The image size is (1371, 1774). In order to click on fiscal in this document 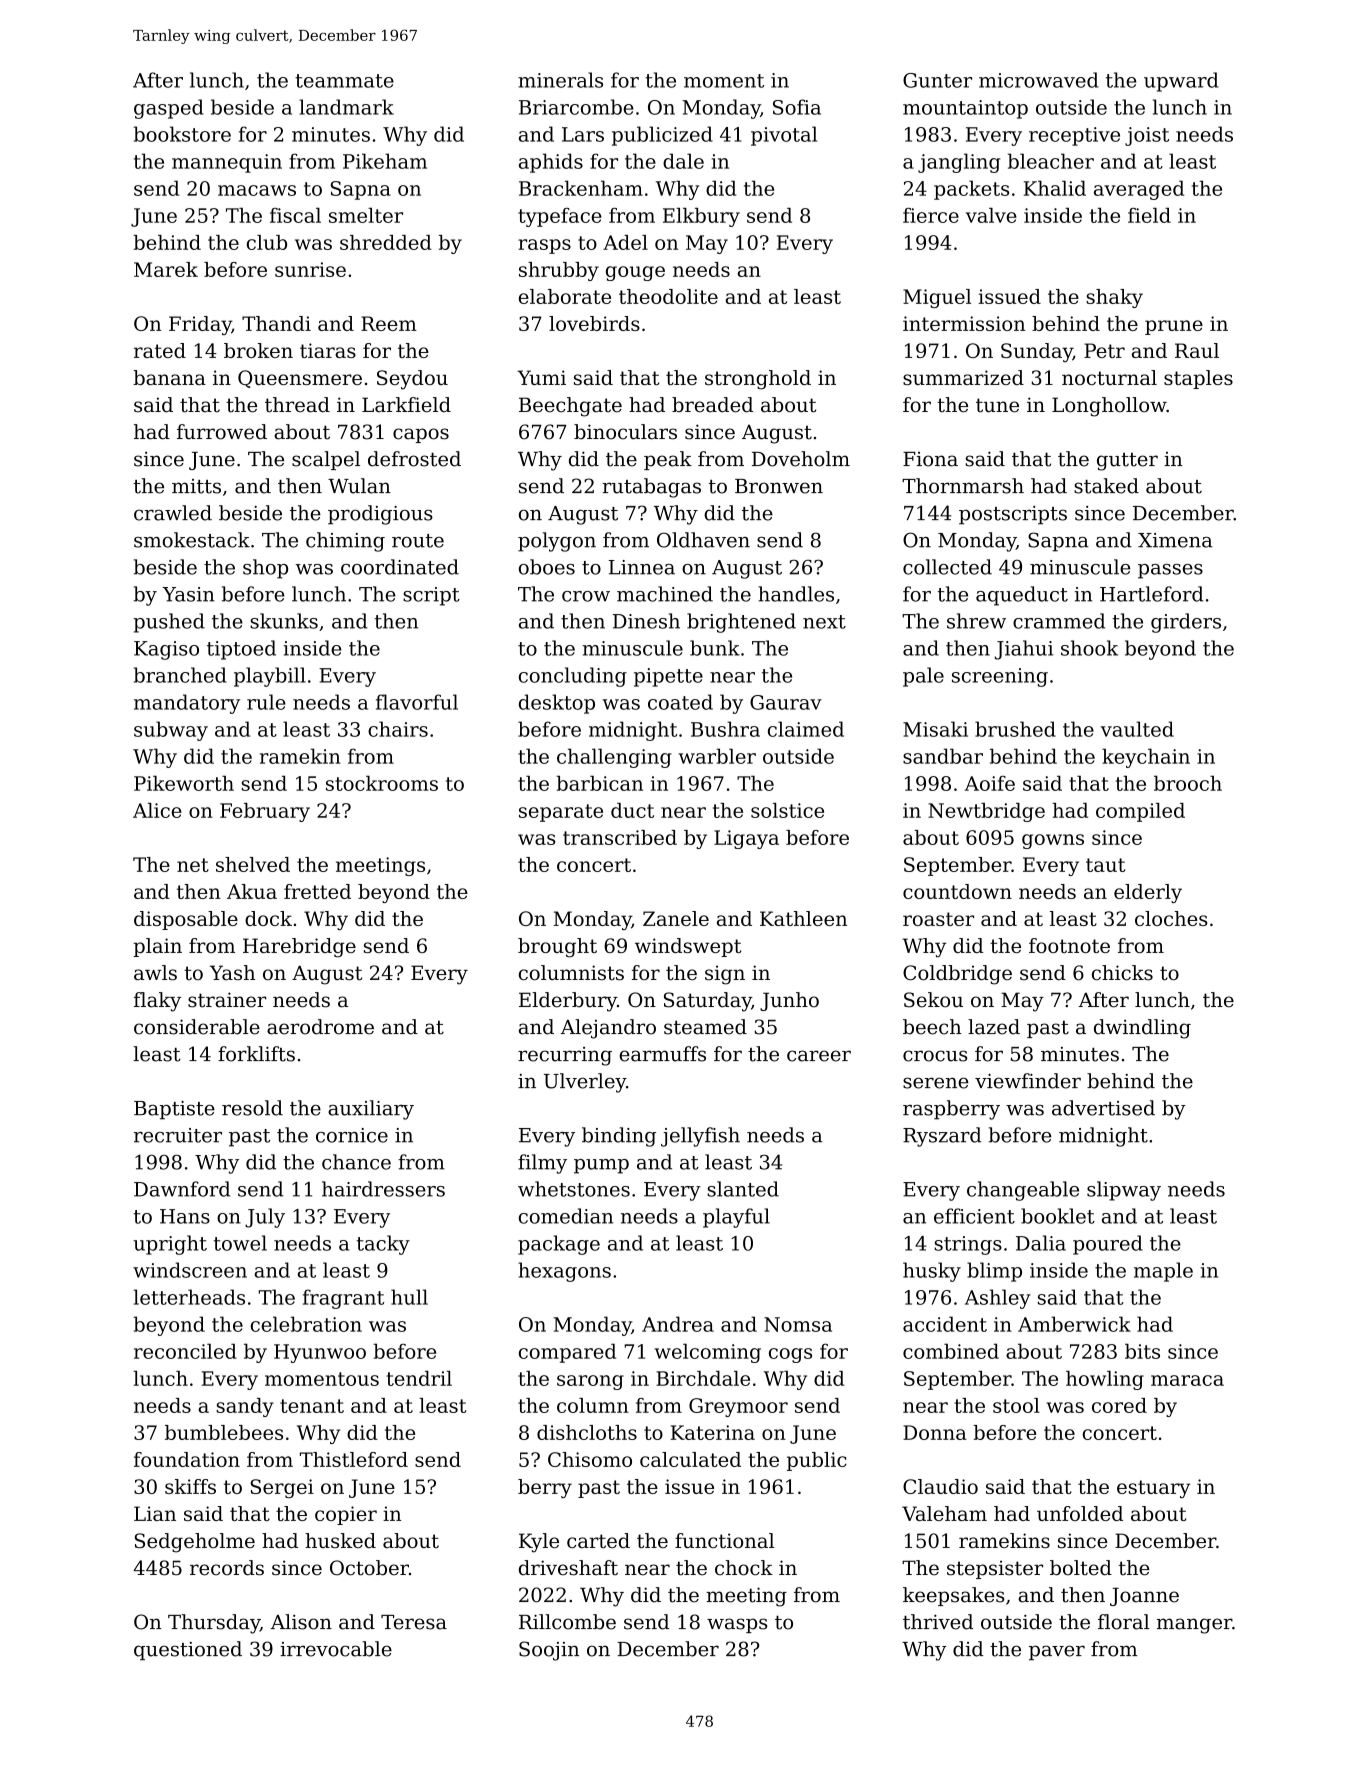, I will do `click(295, 215)`.
